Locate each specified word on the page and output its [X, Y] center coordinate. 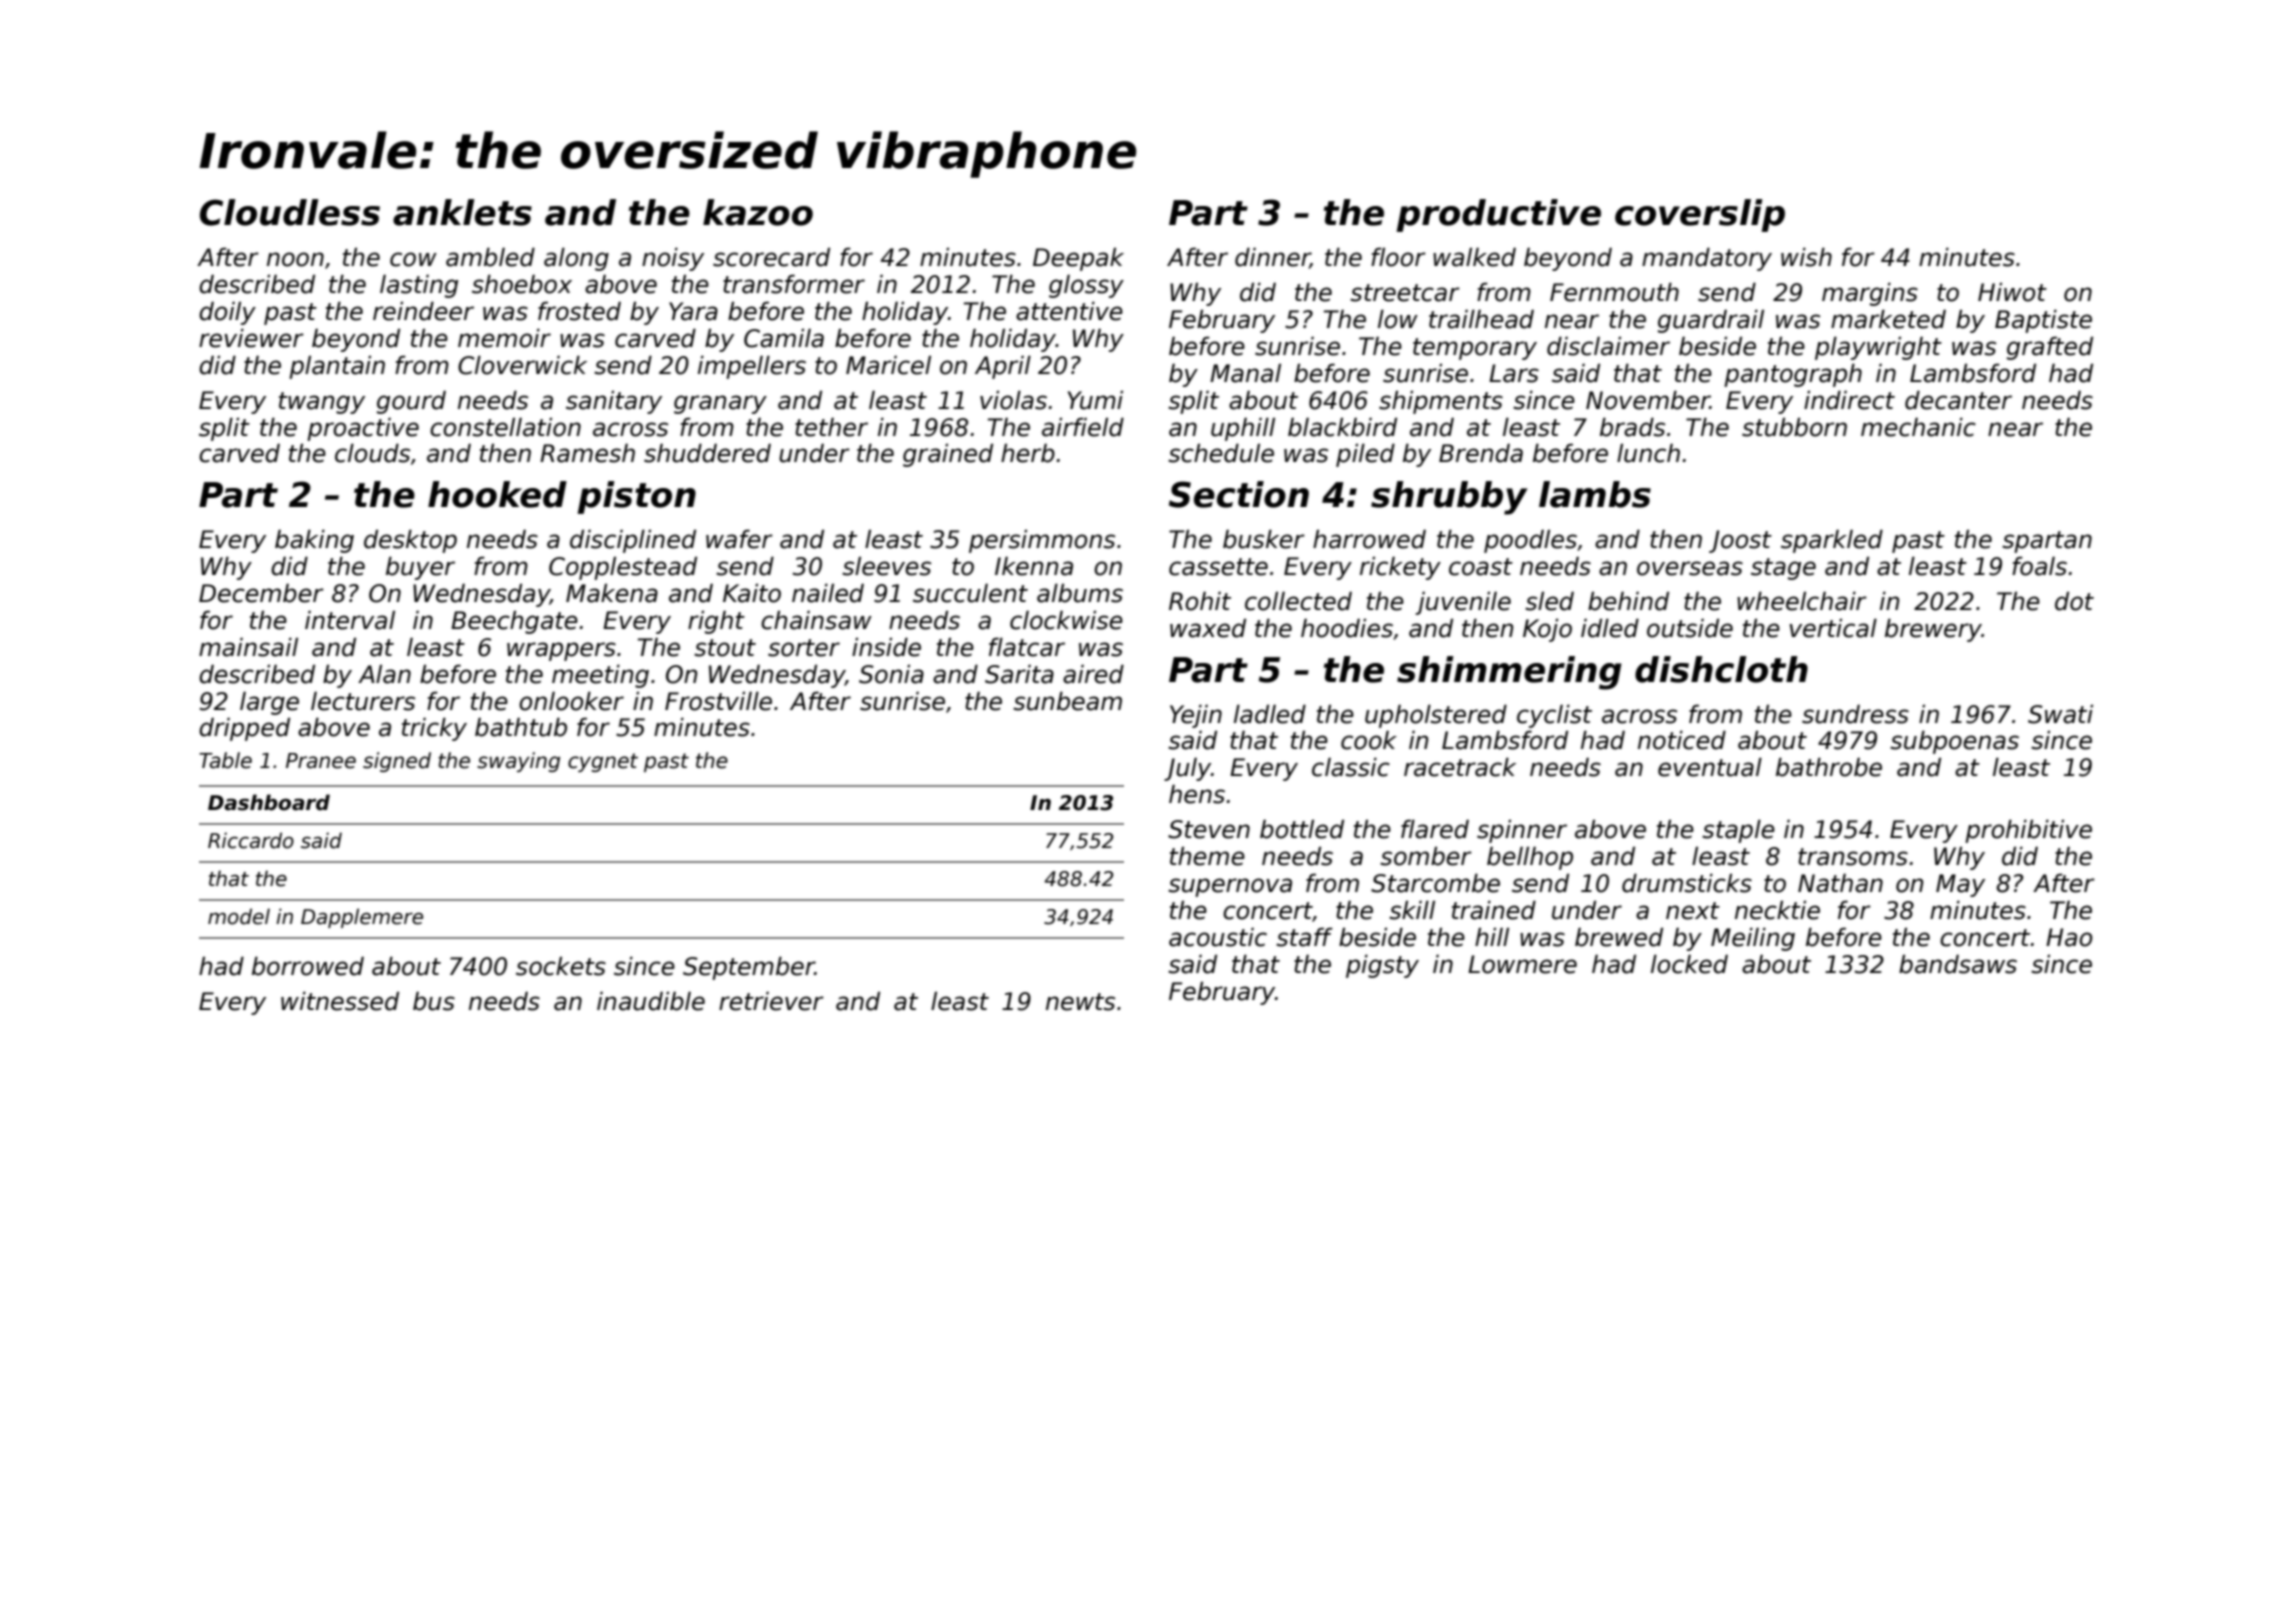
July [1187, 769]
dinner [1272, 258]
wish [1806, 257]
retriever [771, 1001]
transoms [1853, 857]
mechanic [1918, 427]
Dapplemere [362, 918]
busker [1264, 539]
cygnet [603, 762]
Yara [693, 311]
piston [636, 497]
